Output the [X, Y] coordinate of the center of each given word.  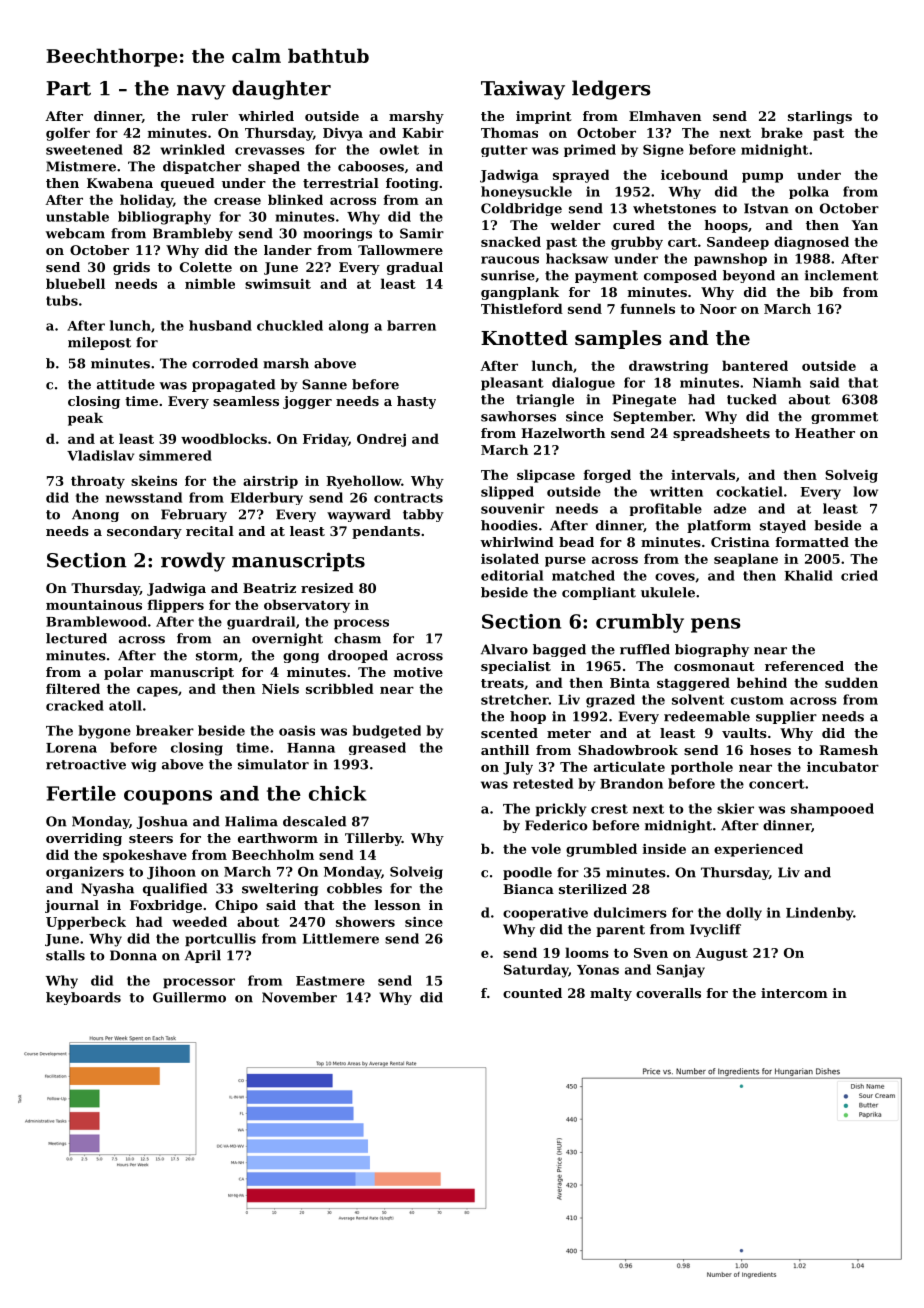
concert [777, 784]
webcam [75, 233]
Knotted [524, 338]
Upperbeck [86, 923]
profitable [666, 509]
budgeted [387, 732]
